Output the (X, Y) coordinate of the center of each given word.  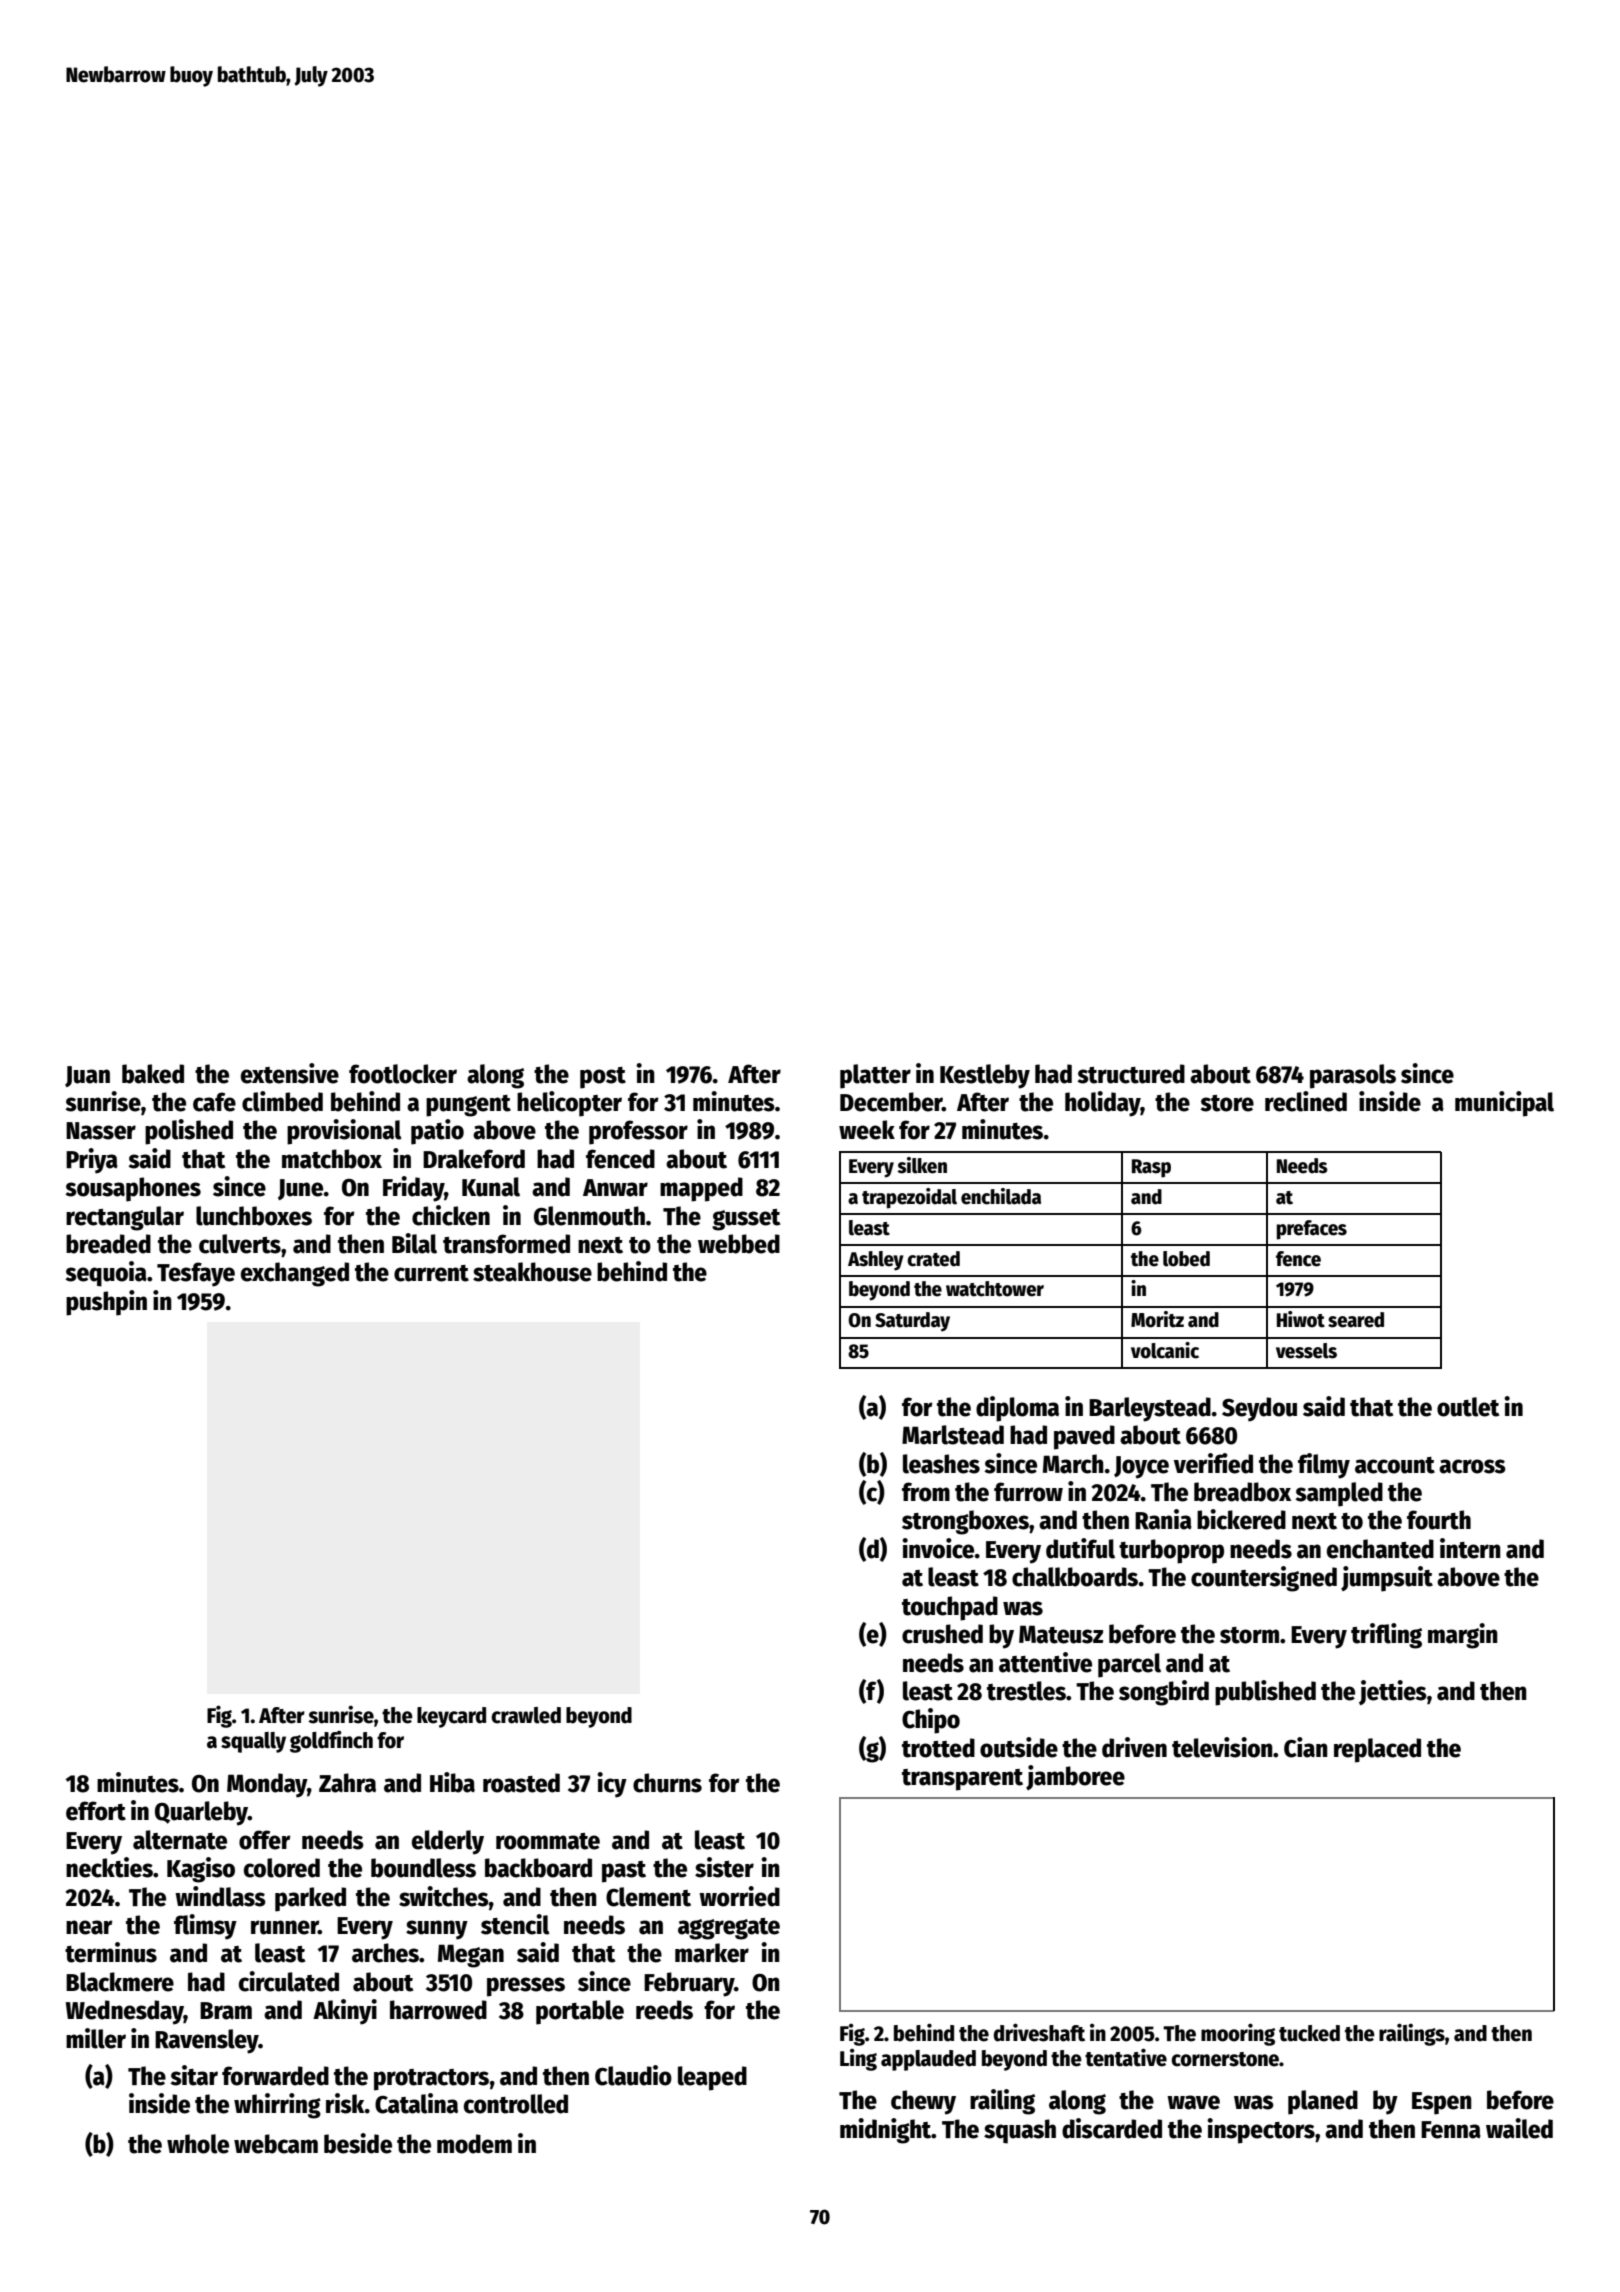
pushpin (106, 1303)
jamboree (1075, 1777)
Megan (471, 1956)
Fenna (1451, 2130)
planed (1323, 2102)
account (1395, 1465)
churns (667, 1783)
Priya (92, 1161)
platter (875, 1076)
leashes (941, 1464)
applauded (928, 2060)
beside (358, 2143)
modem (474, 2144)
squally (253, 1742)
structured (1131, 1074)
